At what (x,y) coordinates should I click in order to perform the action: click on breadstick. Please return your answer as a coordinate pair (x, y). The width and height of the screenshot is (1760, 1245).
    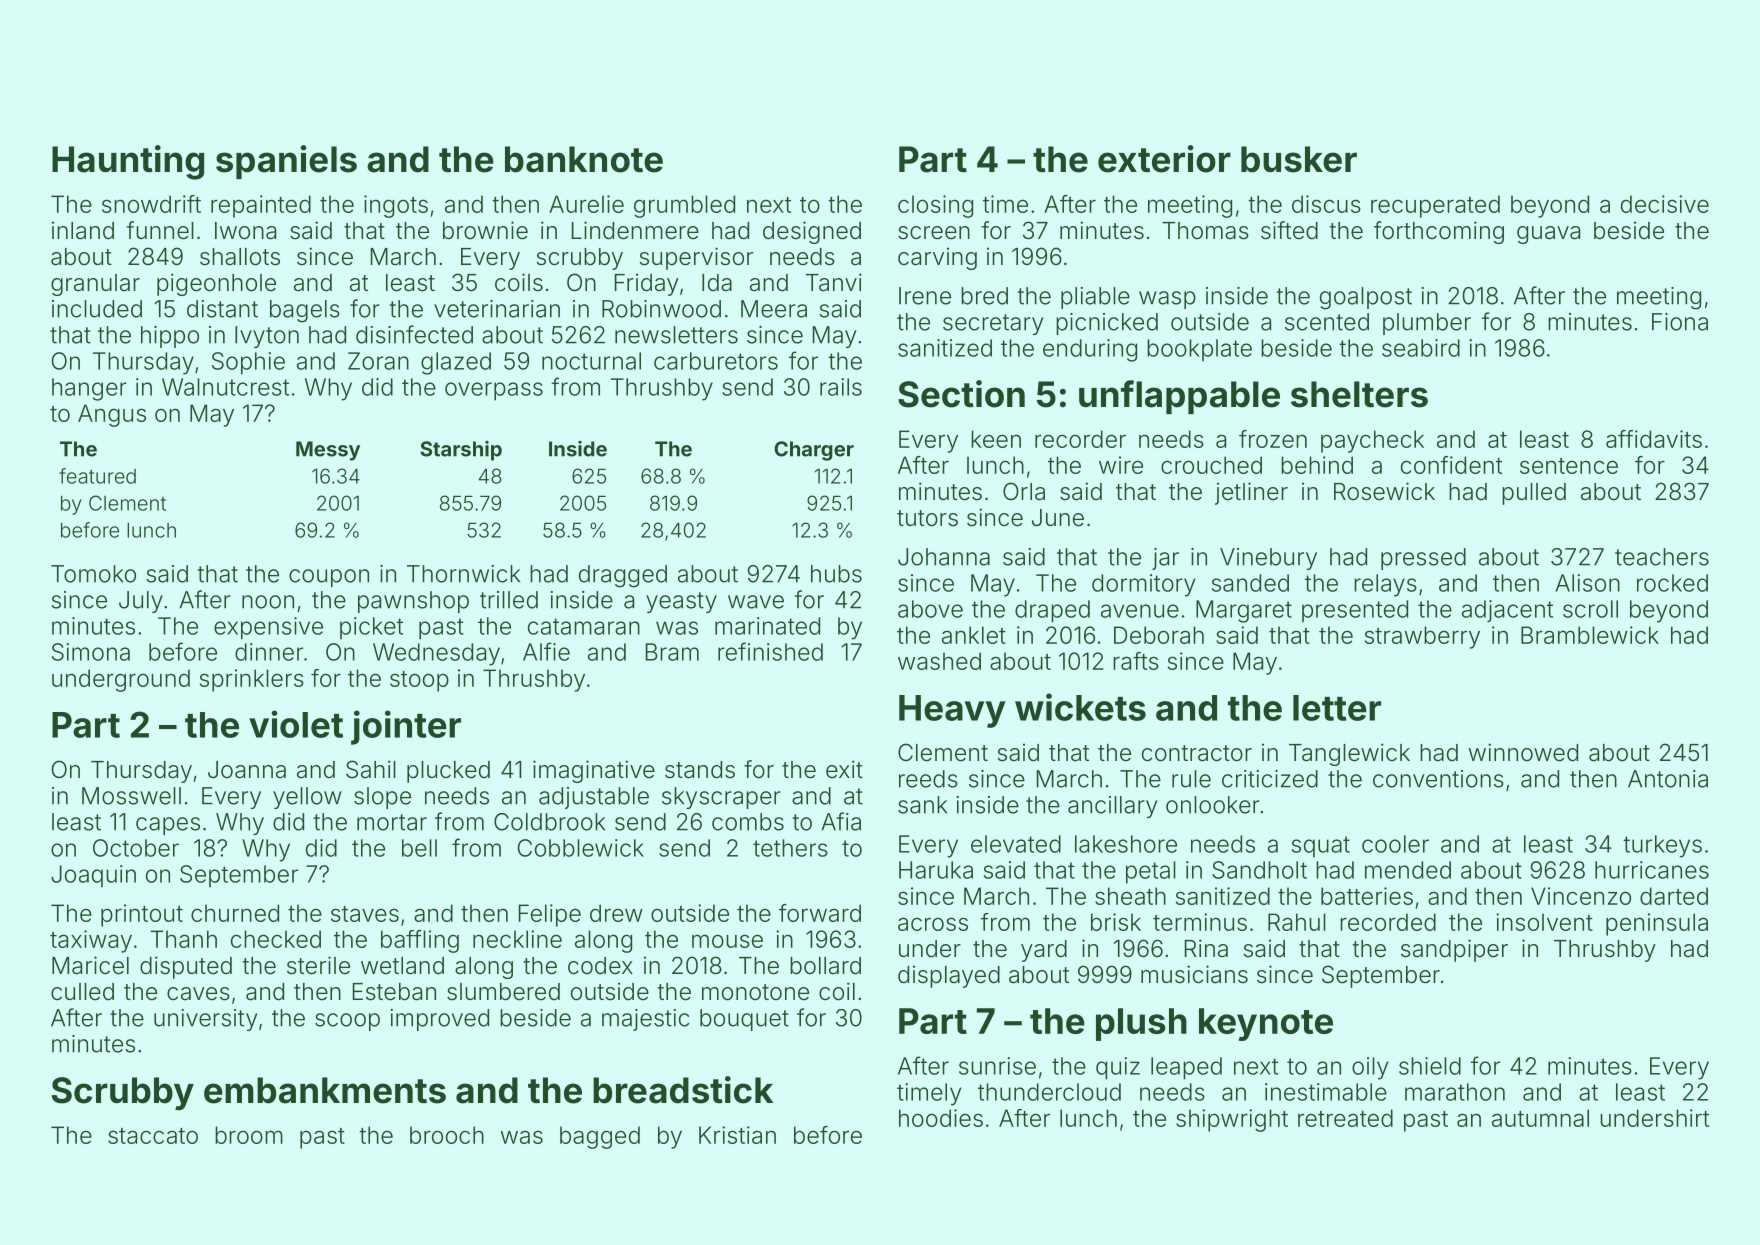
    Looking at the image, I should click on (683, 1090).
